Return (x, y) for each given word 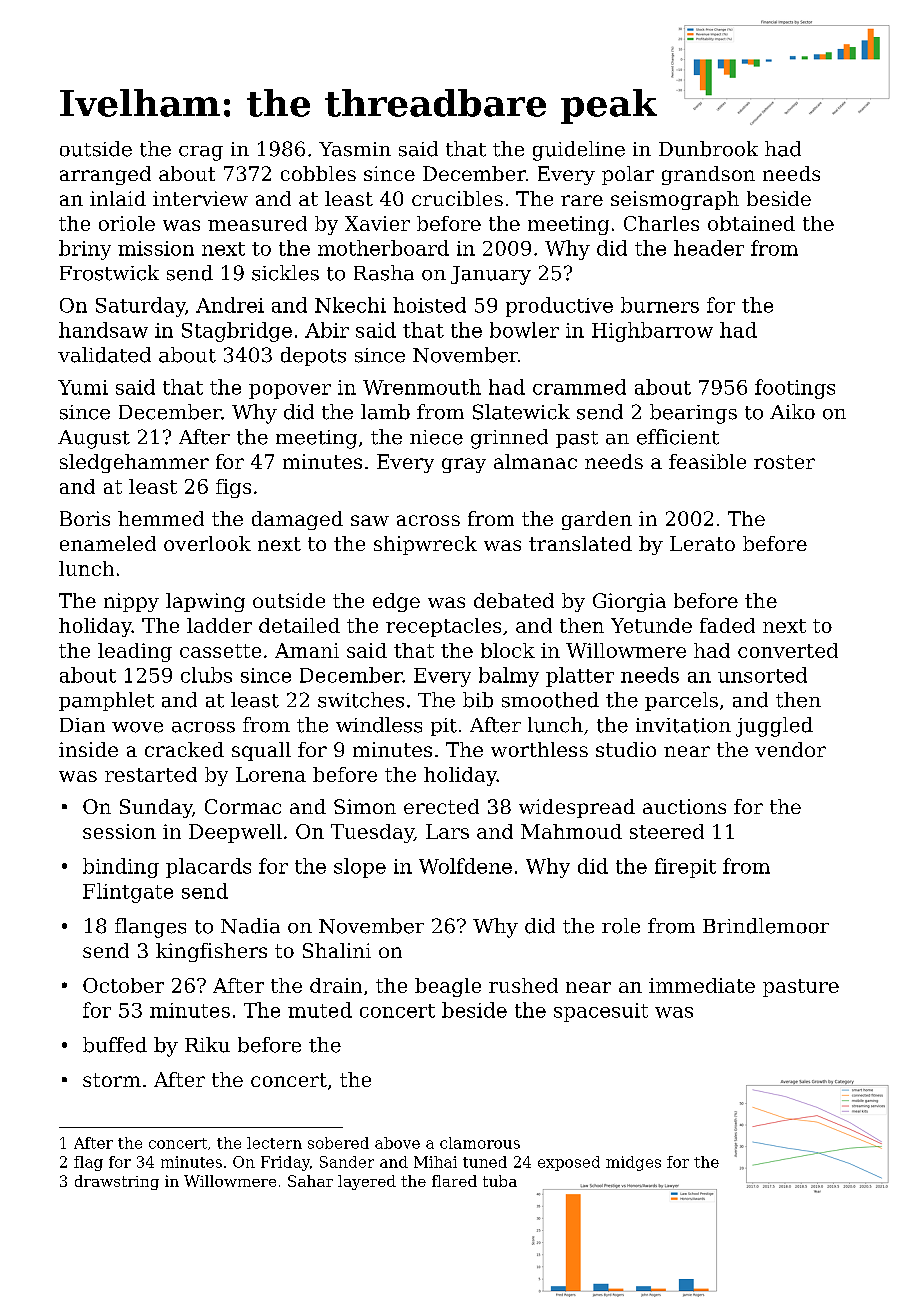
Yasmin (355, 149)
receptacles (443, 627)
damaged (297, 520)
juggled (774, 727)
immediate (702, 985)
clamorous (480, 1143)
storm (112, 1080)
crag (201, 153)
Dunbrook (708, 149)
